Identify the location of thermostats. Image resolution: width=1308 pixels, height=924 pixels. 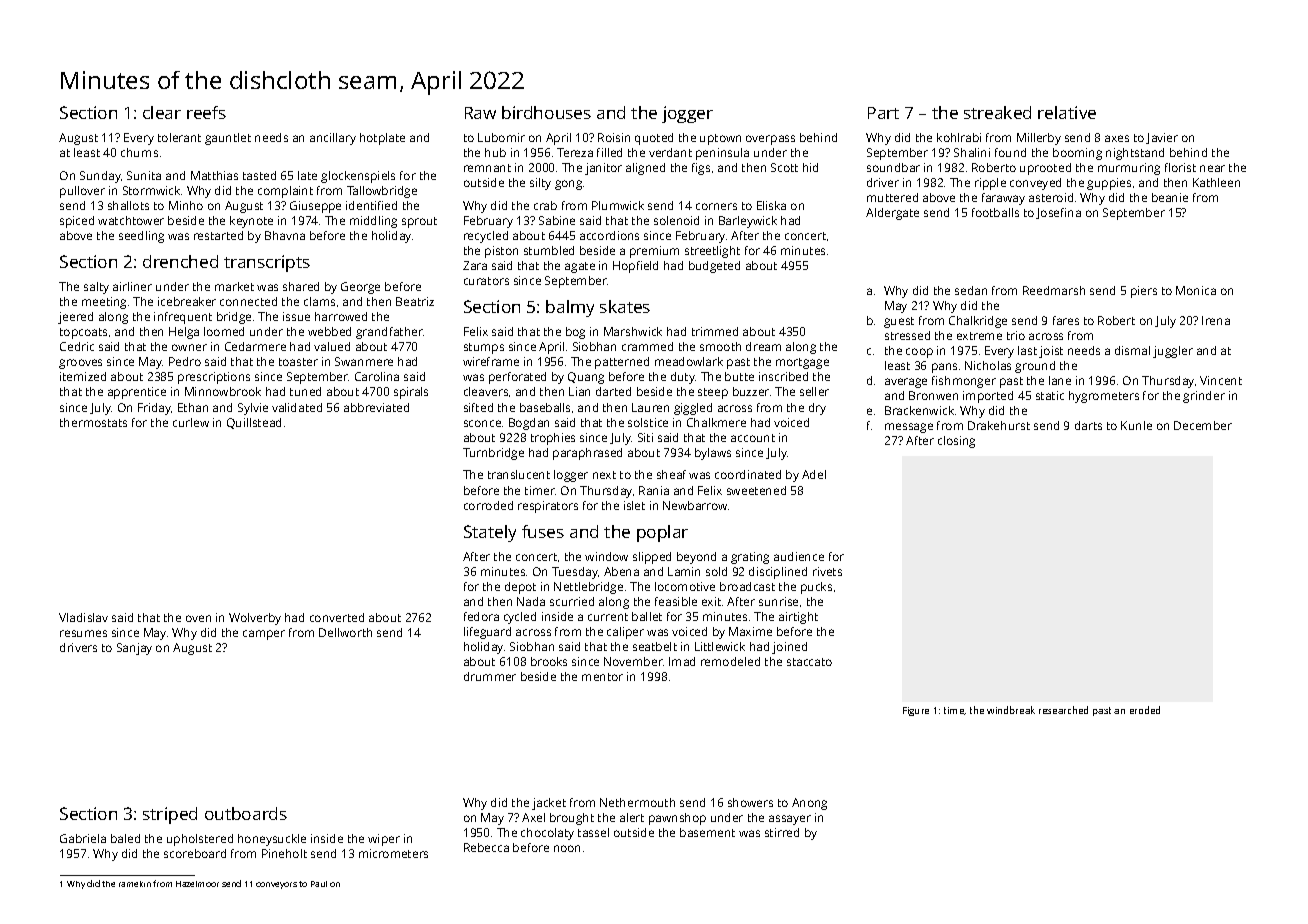
(93, 422).
